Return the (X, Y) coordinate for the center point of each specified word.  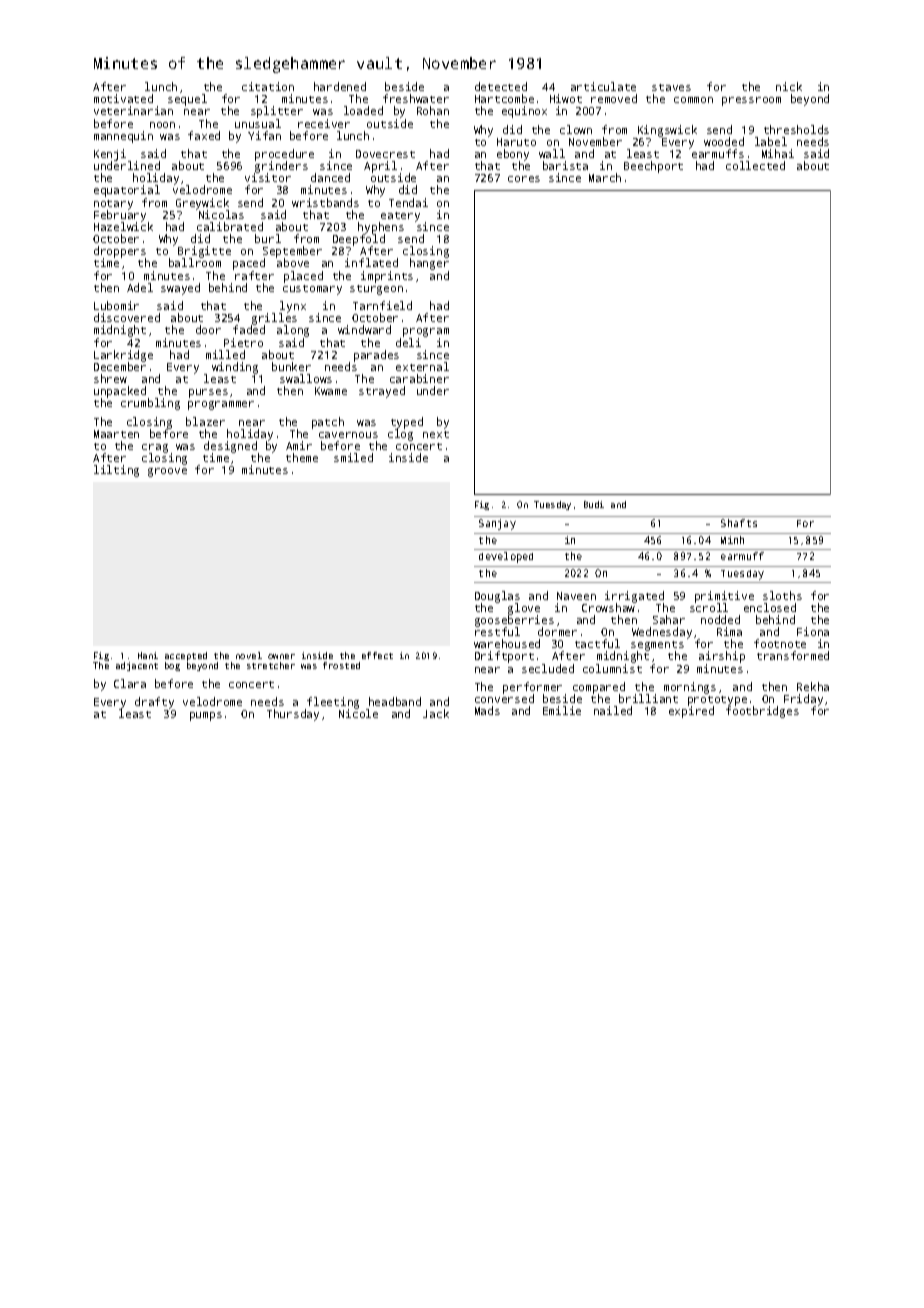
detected (501, 86)
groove (167, 472)
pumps (206, 716)
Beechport (653, 167)
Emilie (562, 710)
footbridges (762, 712)
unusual (258, 123)
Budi (594, 504)
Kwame (331, 391)
